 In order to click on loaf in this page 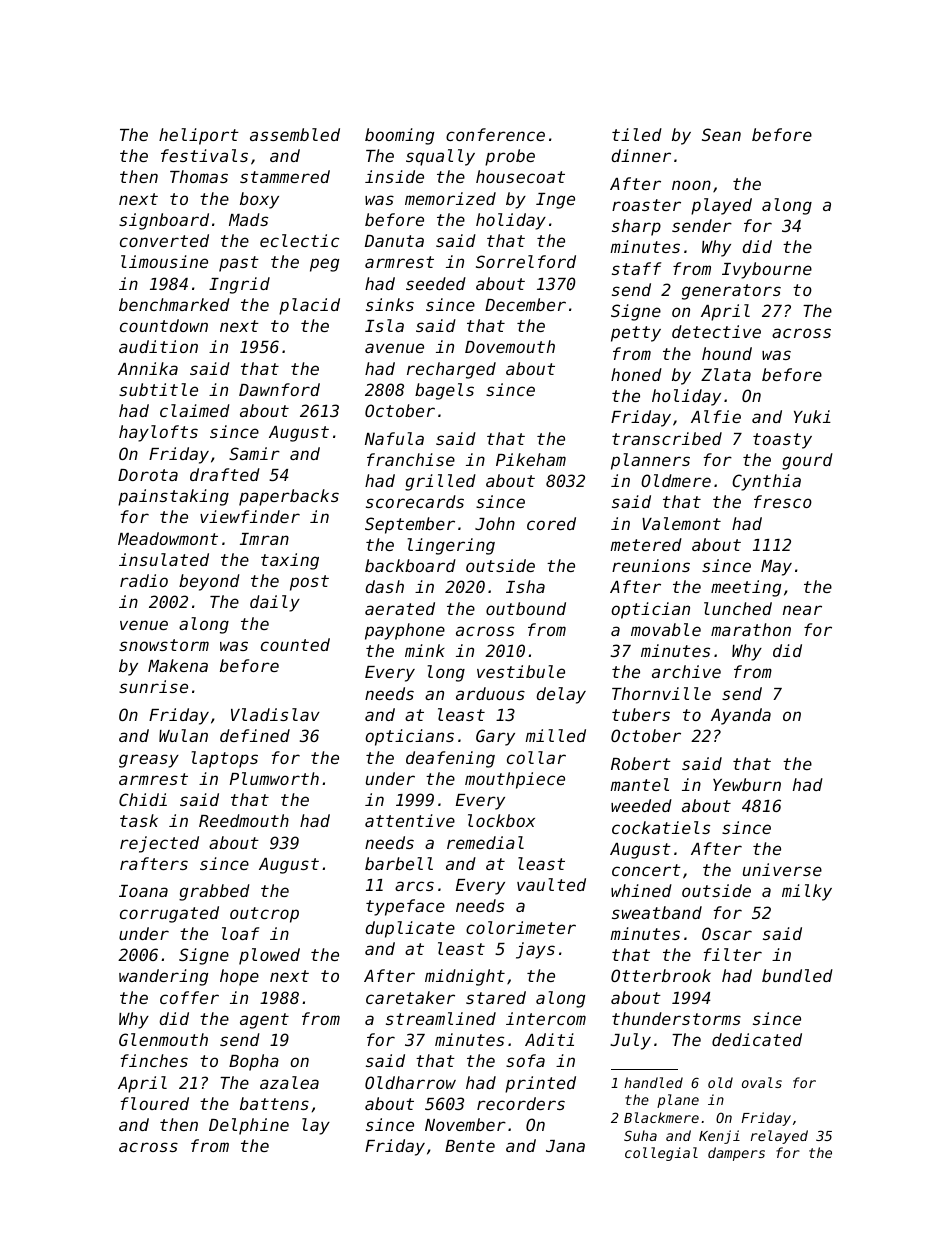, I will do `click(240, 933)`.
